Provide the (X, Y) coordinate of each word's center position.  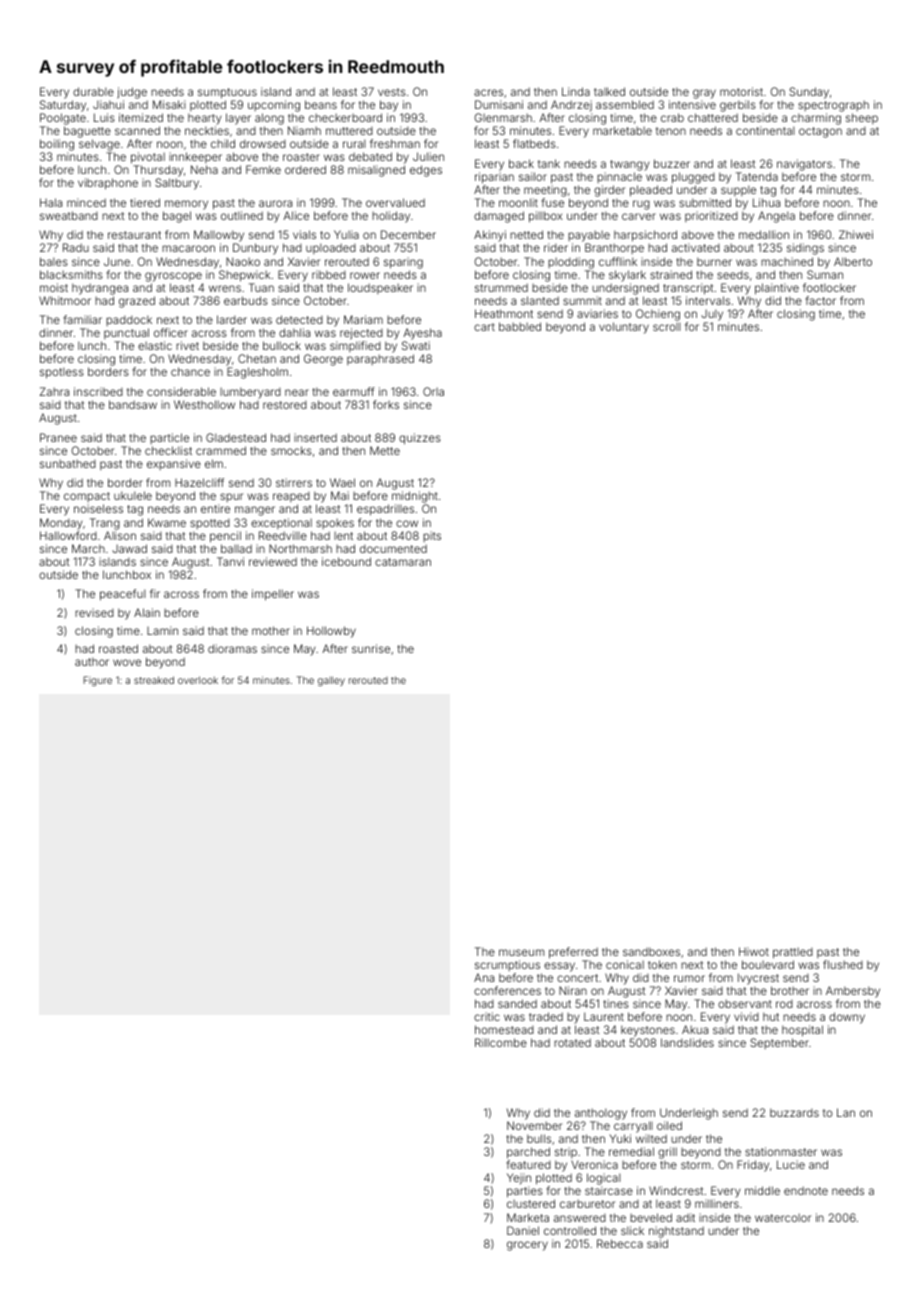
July (712, 315)
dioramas (232, 648)
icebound (346, 561)
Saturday (63, 106)
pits (432, 536)
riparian (494, 178)
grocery (527, 1246)
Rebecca (620, 1243)
